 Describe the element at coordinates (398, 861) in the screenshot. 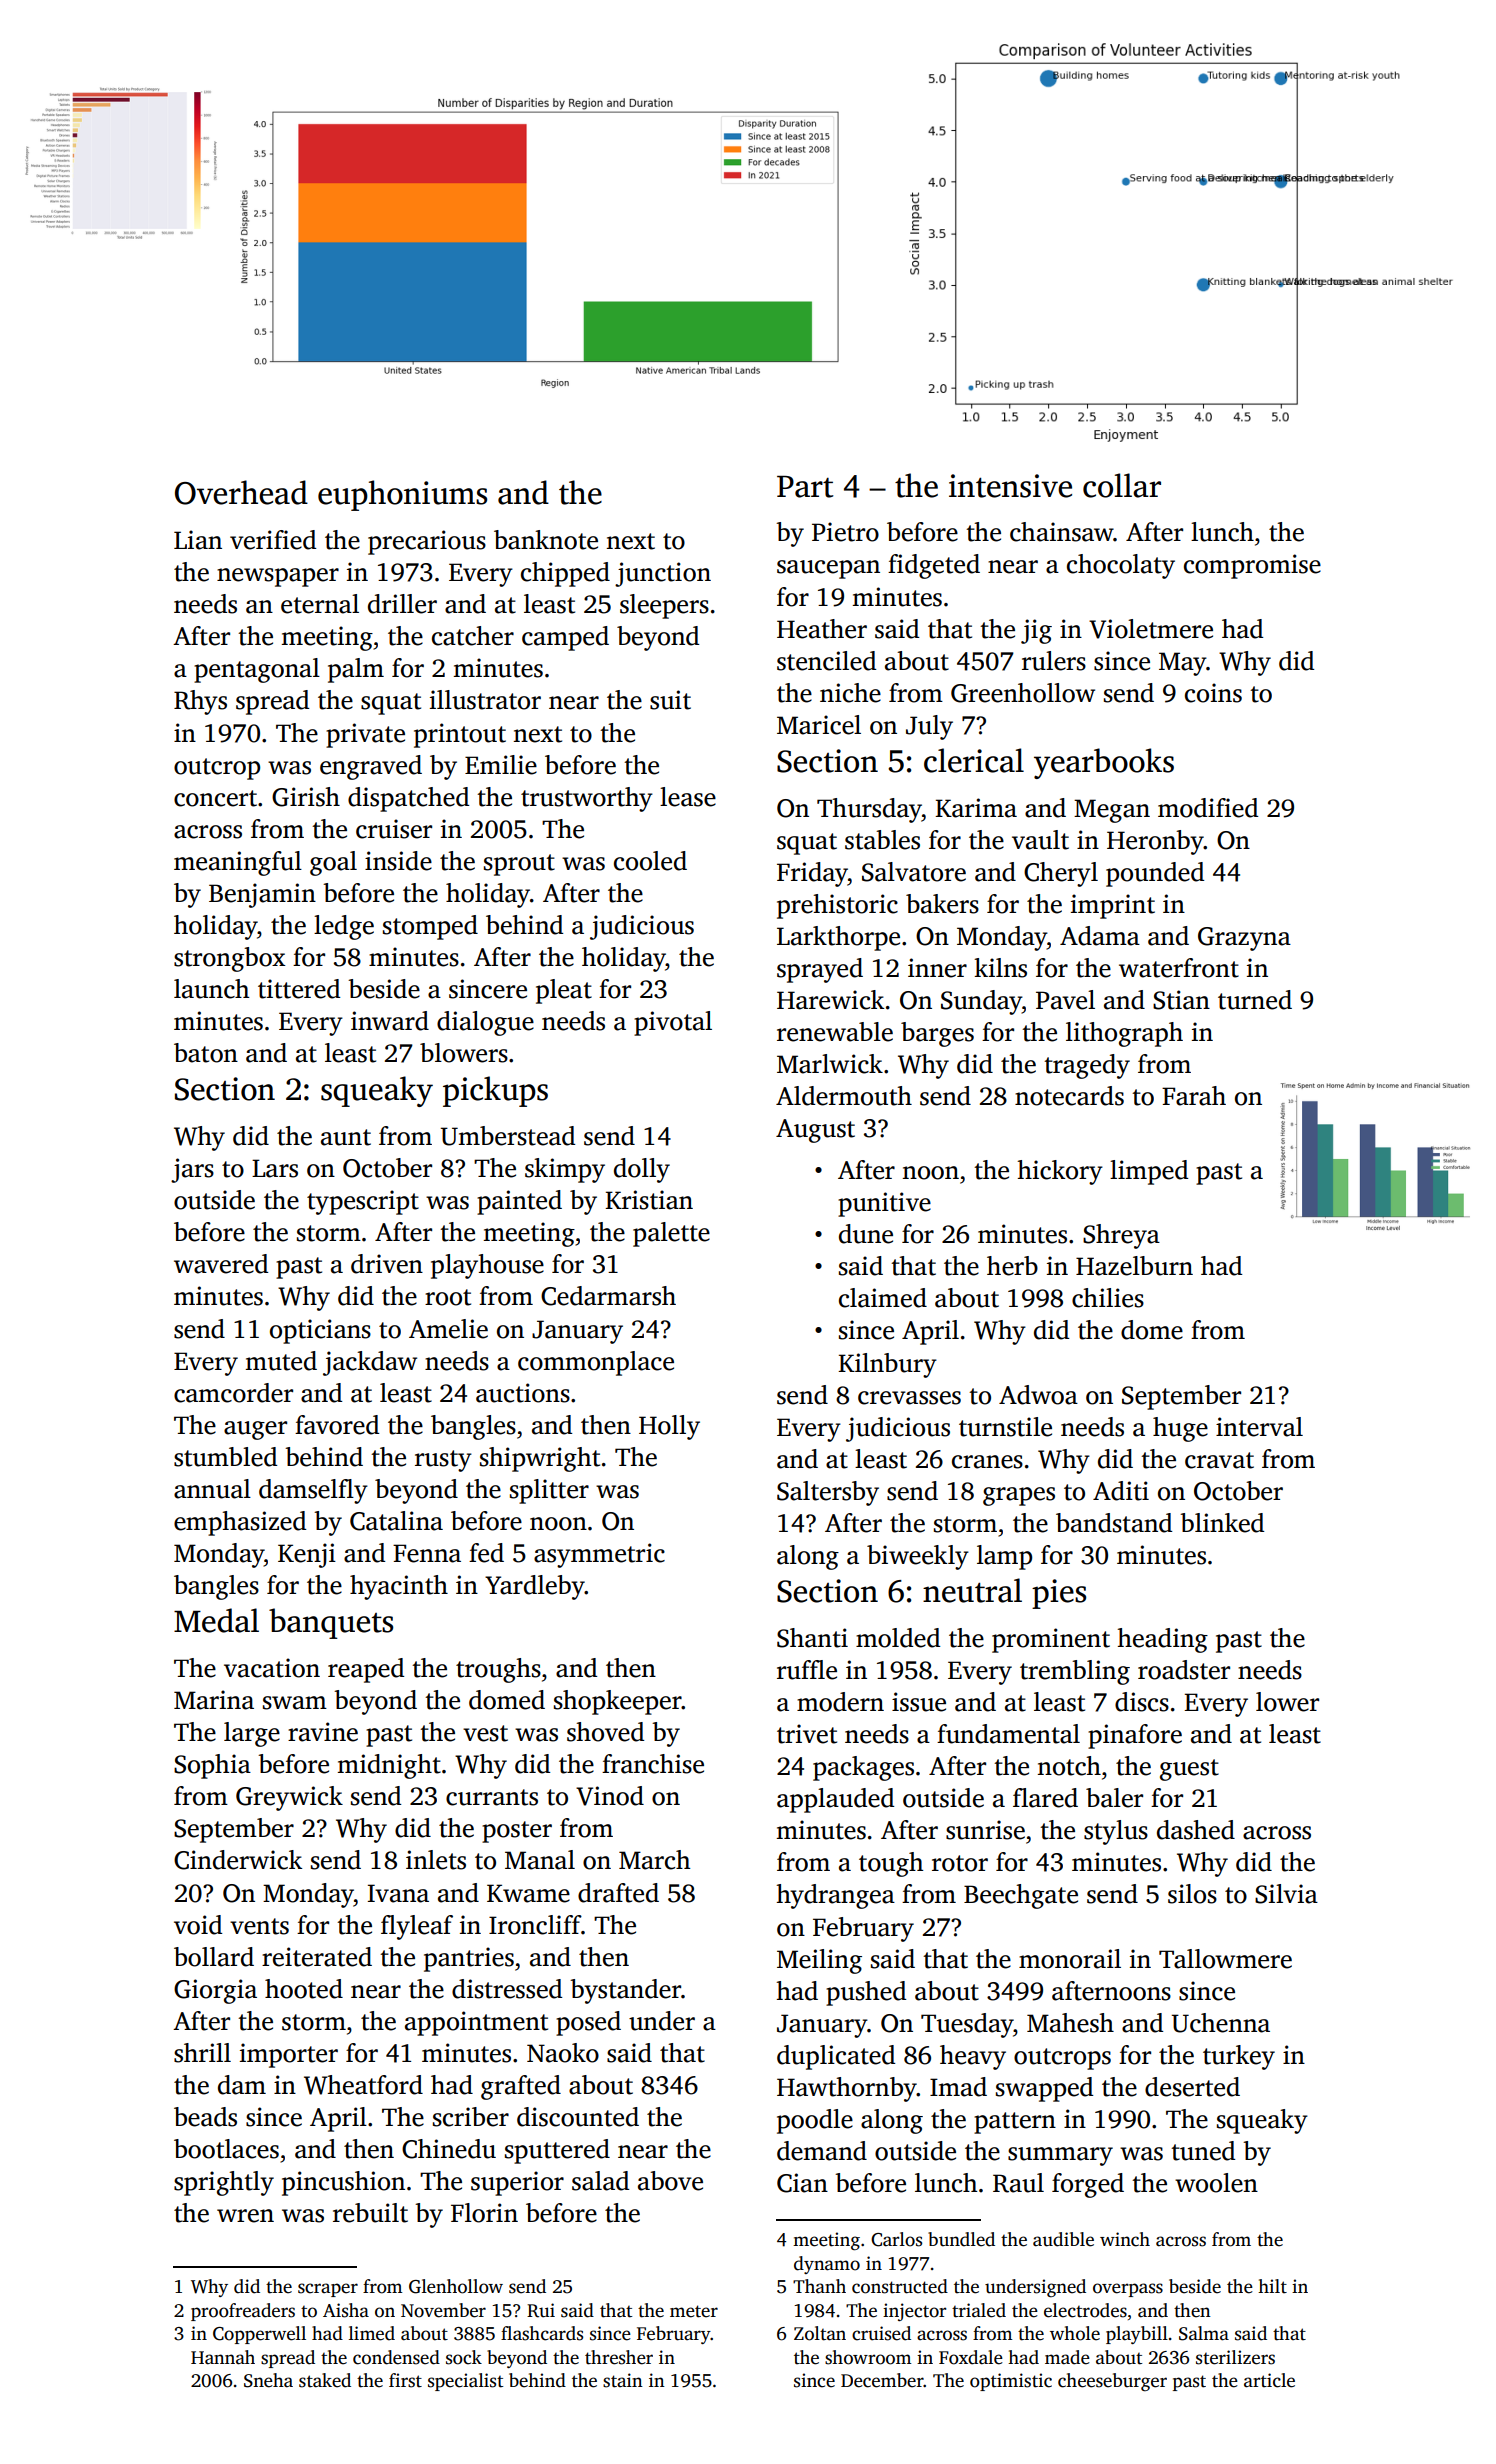

I see `inside` at that location.
